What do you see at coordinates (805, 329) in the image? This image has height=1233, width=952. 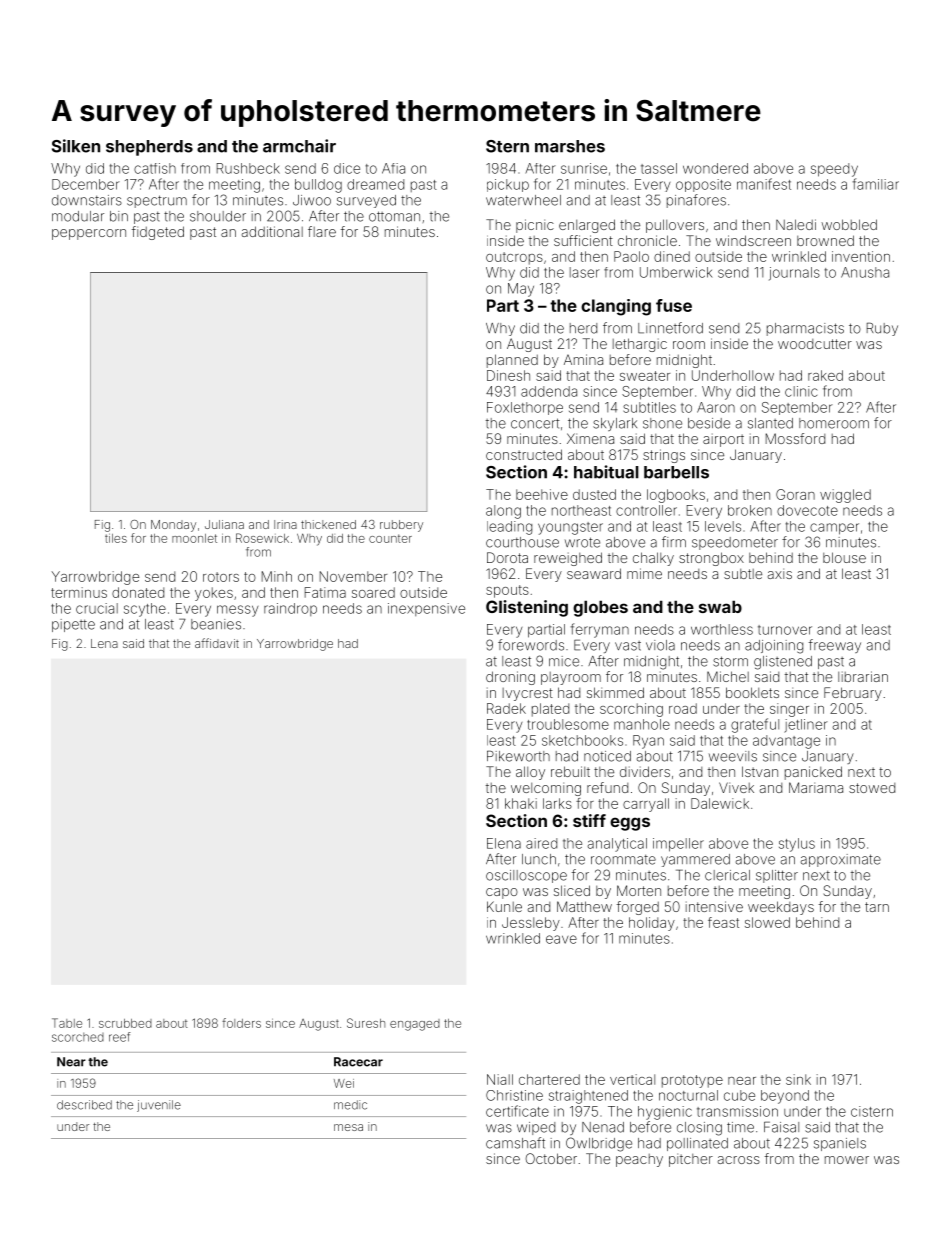 I see `pharmacists` at bounding box center [805, 329].
